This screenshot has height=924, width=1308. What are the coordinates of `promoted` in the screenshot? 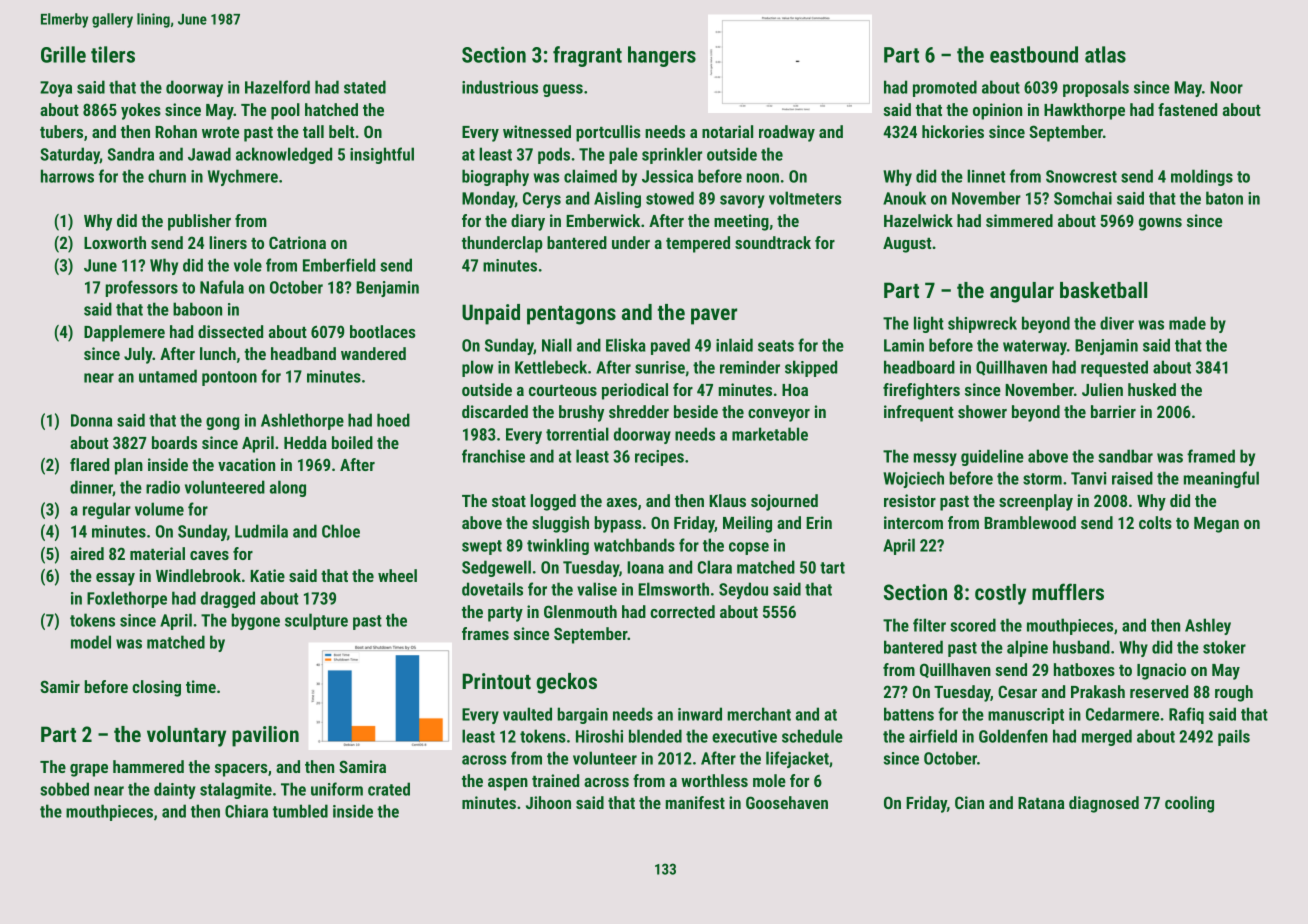 It's located at (945, 88).
